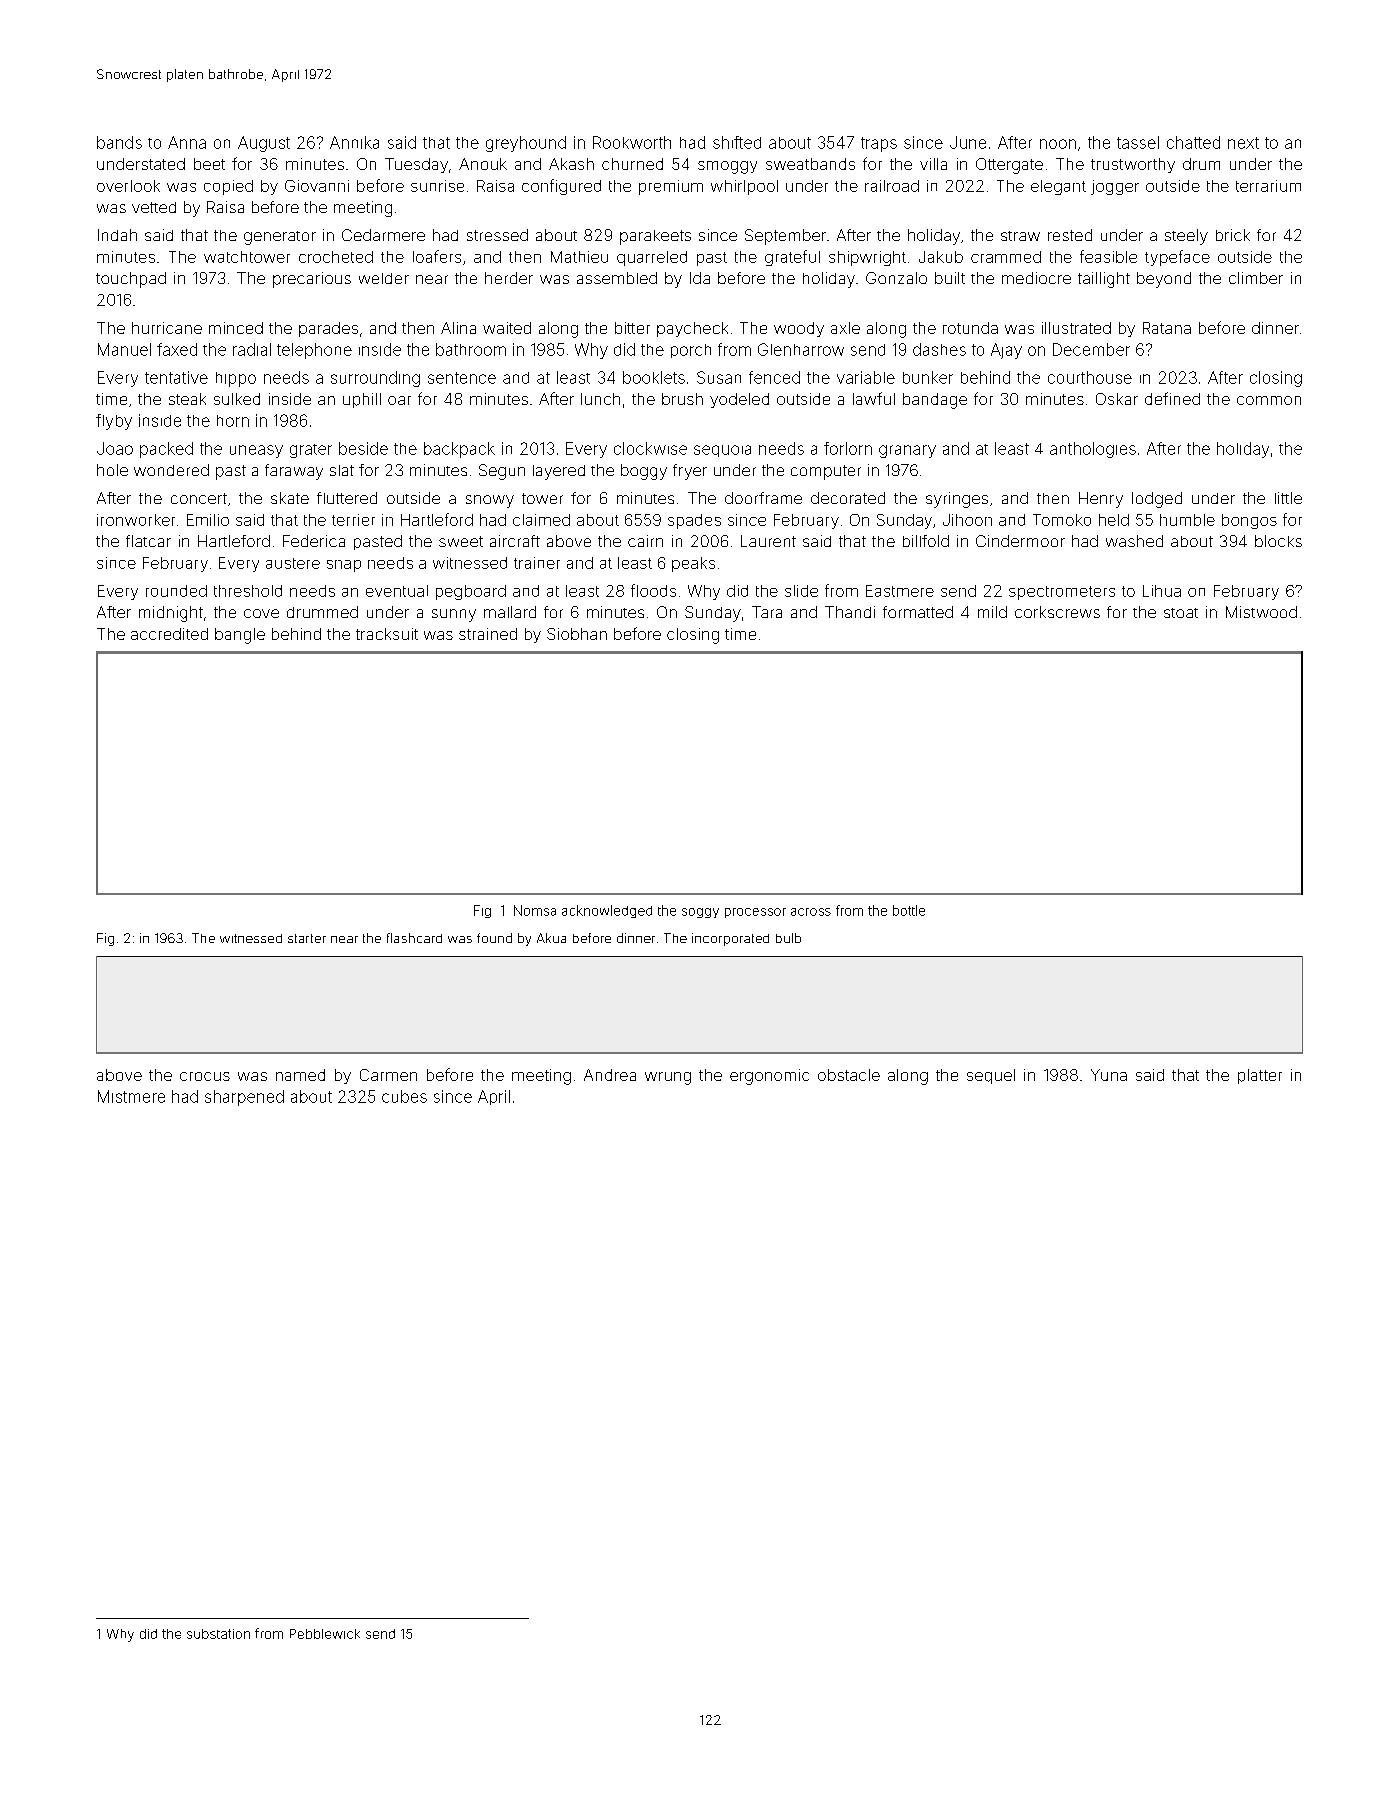  I want to click on Anna, so click(187, 142).
